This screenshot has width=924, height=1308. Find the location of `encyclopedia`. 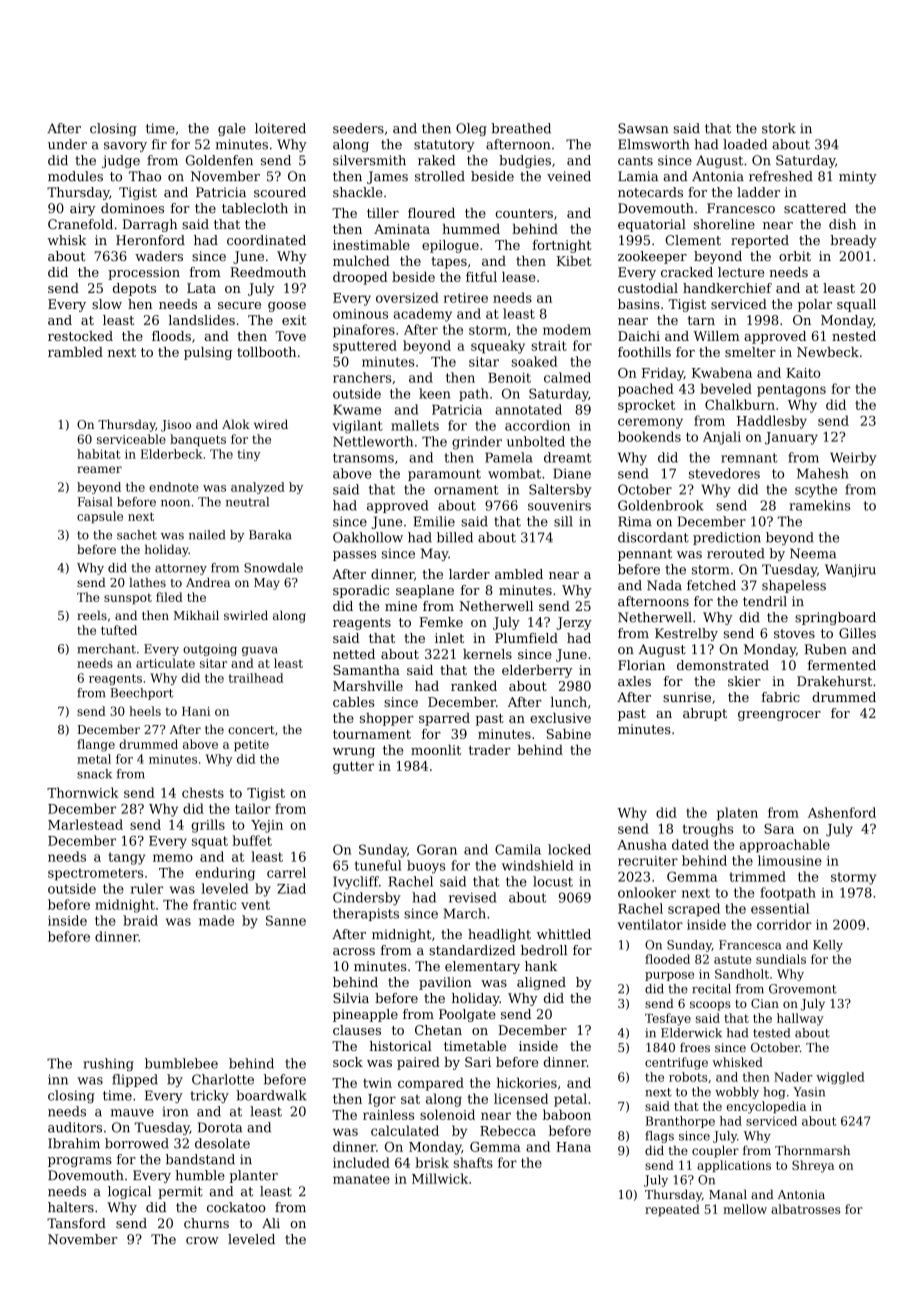

encyclopedia is located at coordinates (766, 1107).
